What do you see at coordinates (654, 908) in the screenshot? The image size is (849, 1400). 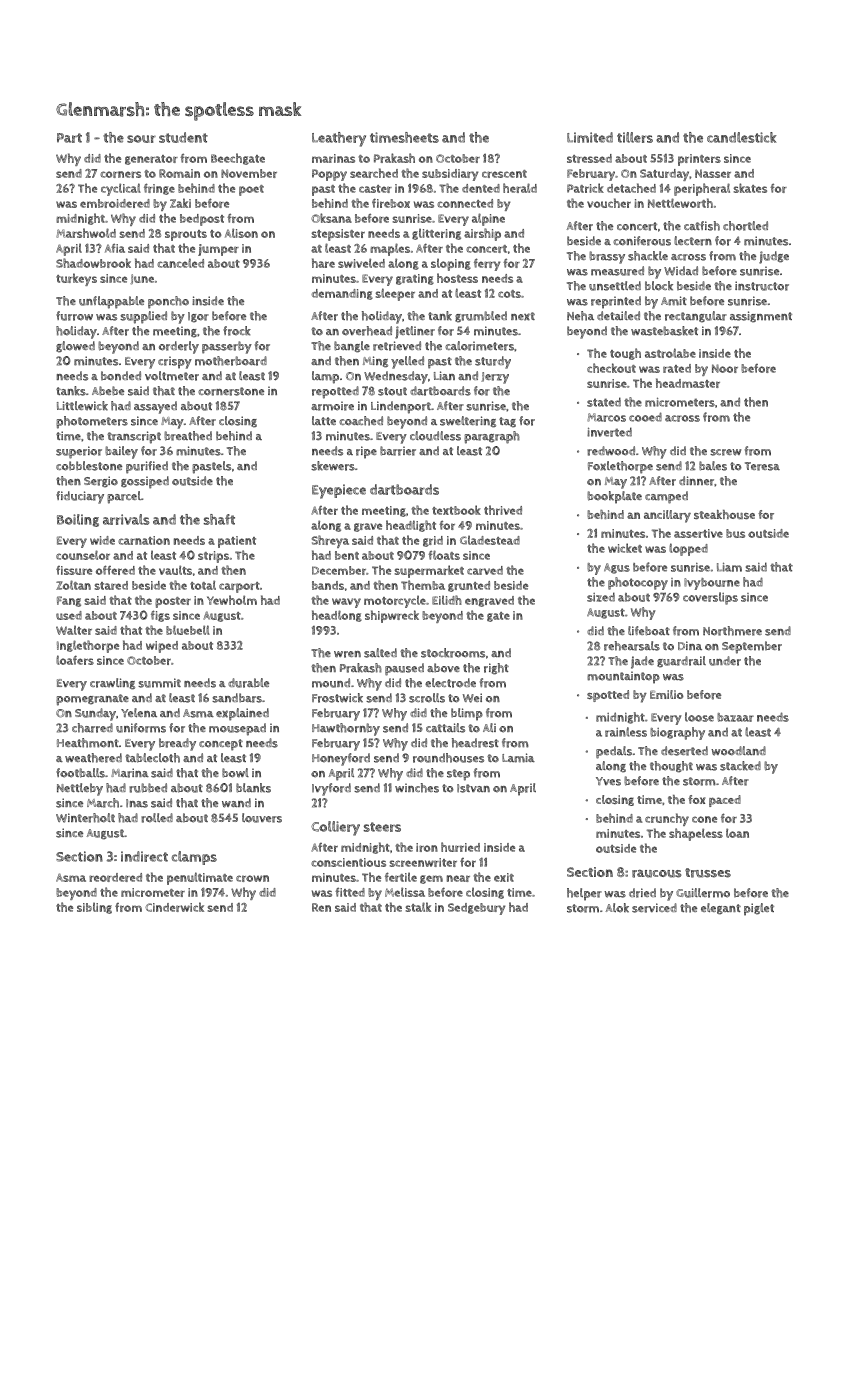 I see `serviced` at bounding box center [654, 908].
